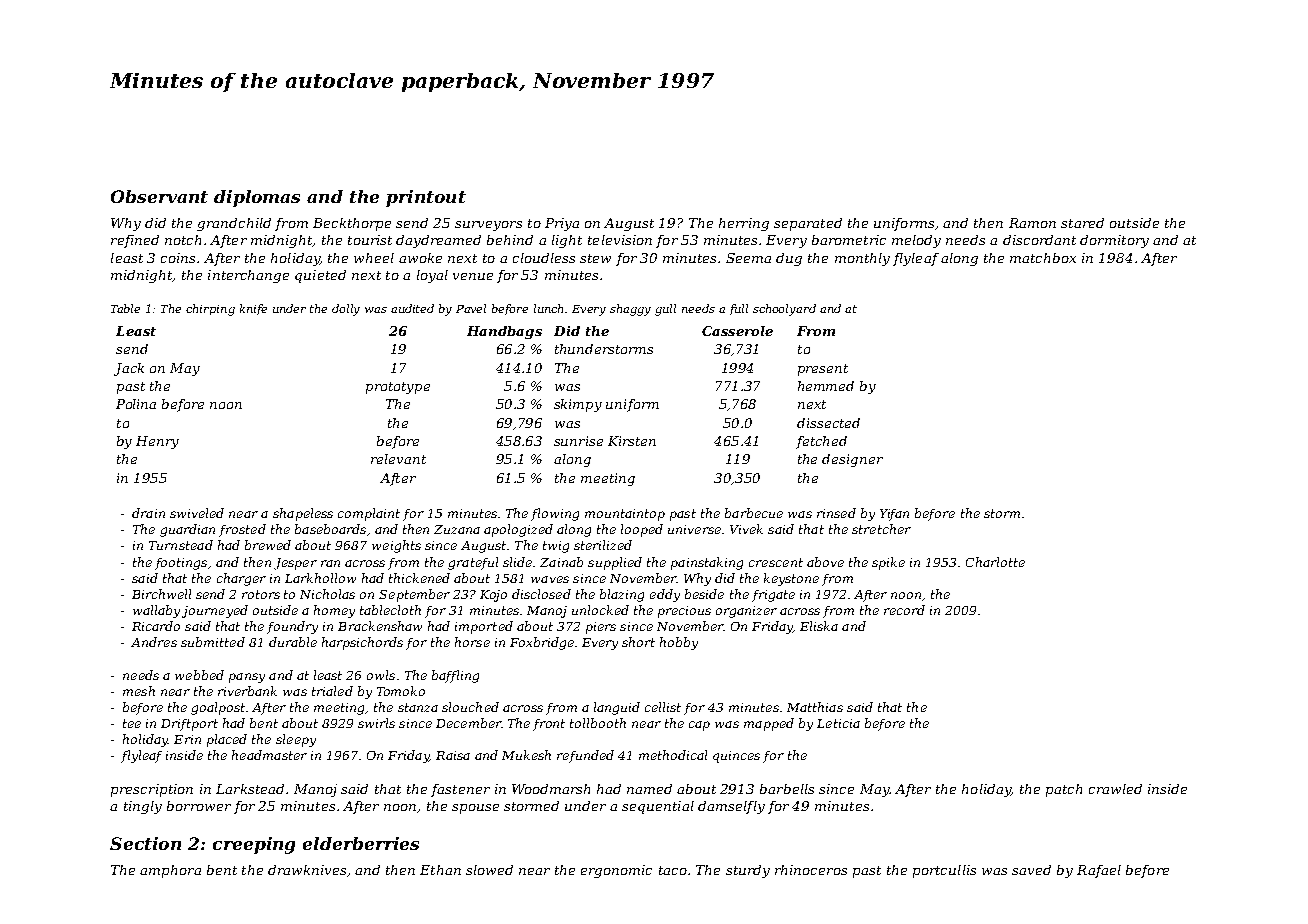 The image size is (1308, 924). I want to click on skimpy, so click(578, 405).
